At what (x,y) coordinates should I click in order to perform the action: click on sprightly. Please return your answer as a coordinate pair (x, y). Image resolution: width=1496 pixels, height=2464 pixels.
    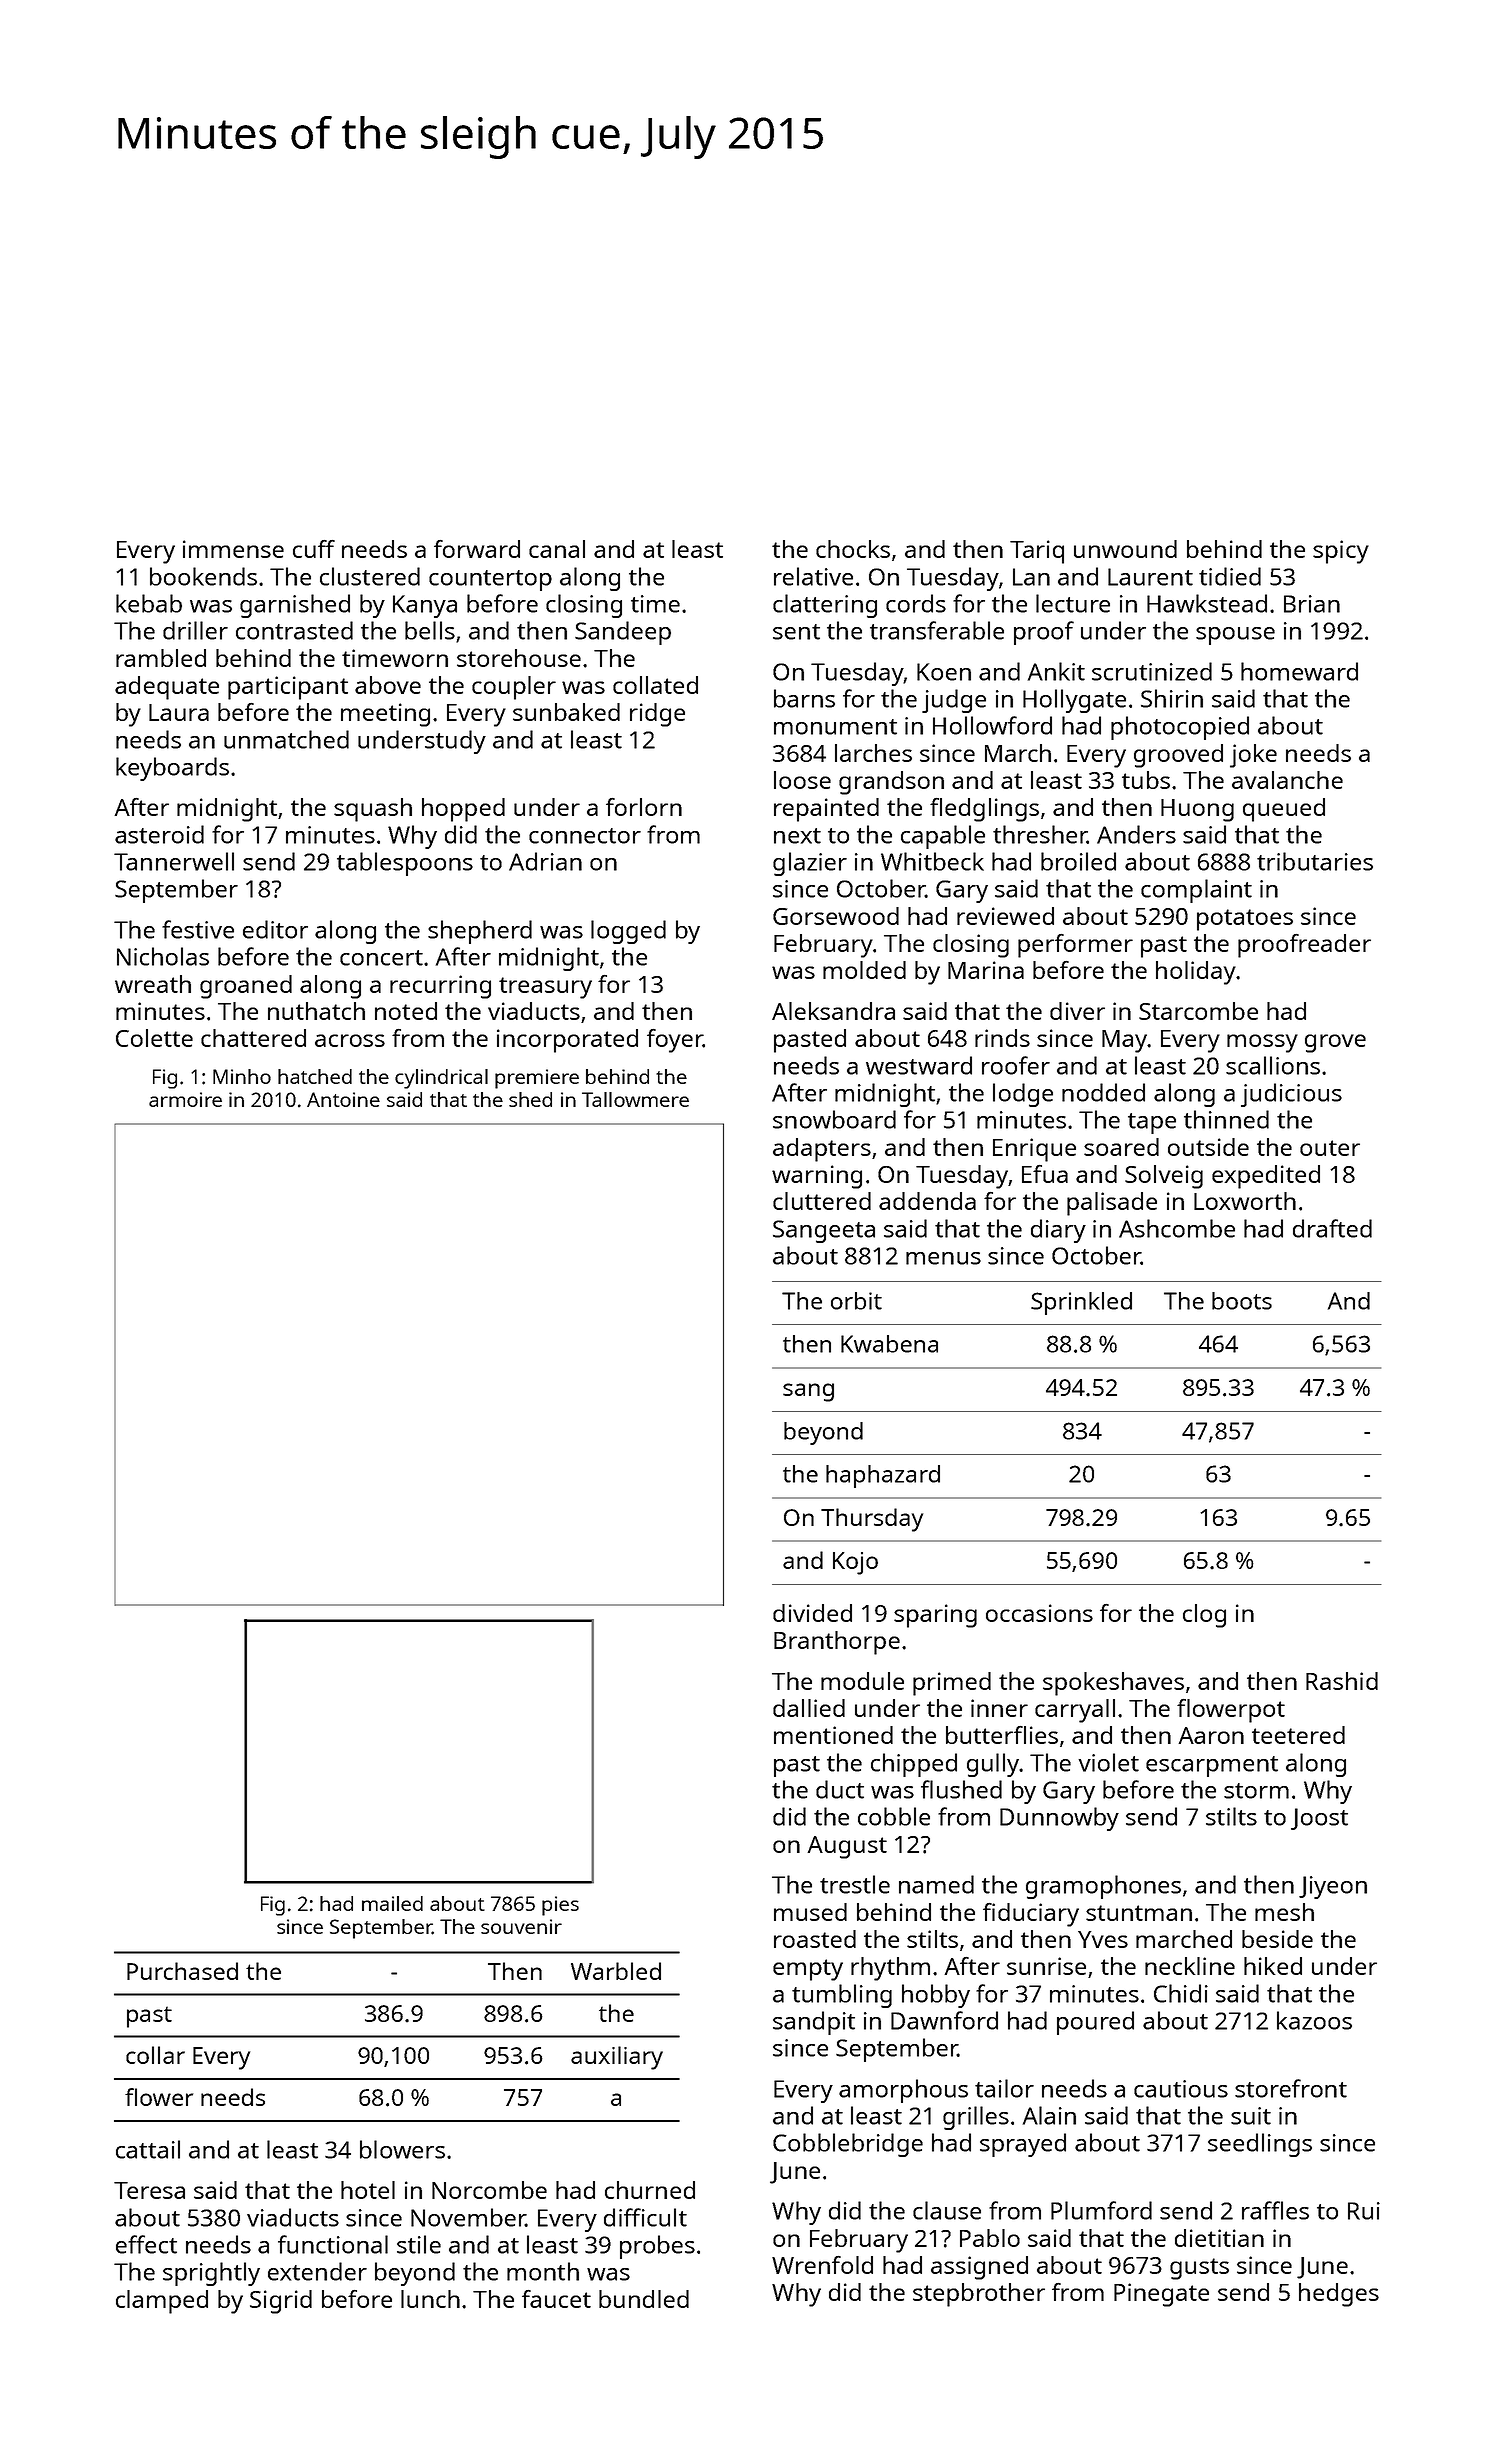
    Looking at the image, I should click on (211, 2274).
